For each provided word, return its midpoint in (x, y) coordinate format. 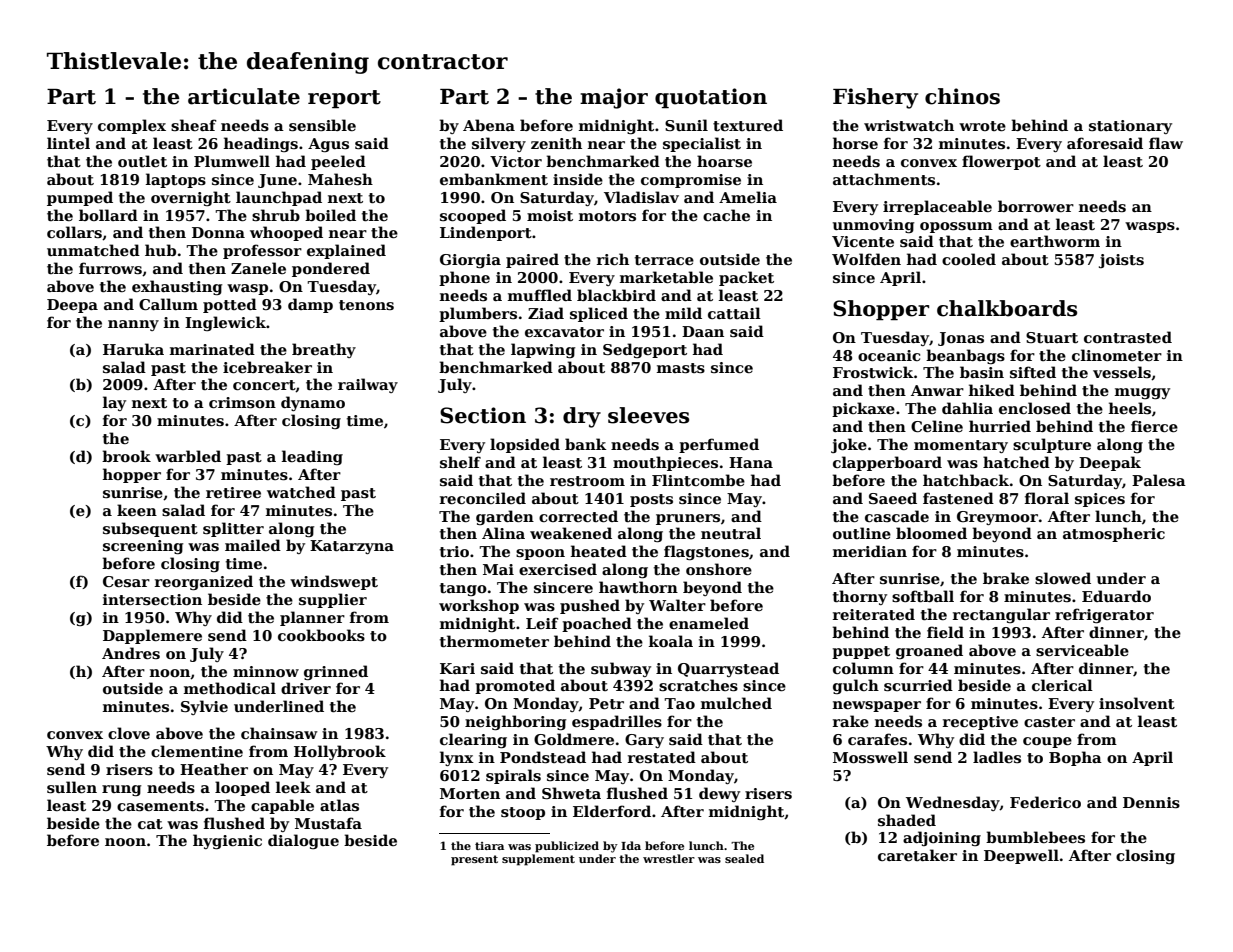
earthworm (1055, 241)
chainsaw (279, 733)
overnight (191, 198)
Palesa (1159, 480)
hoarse (724, 161)
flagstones (706, 552)
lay (114, 403)
